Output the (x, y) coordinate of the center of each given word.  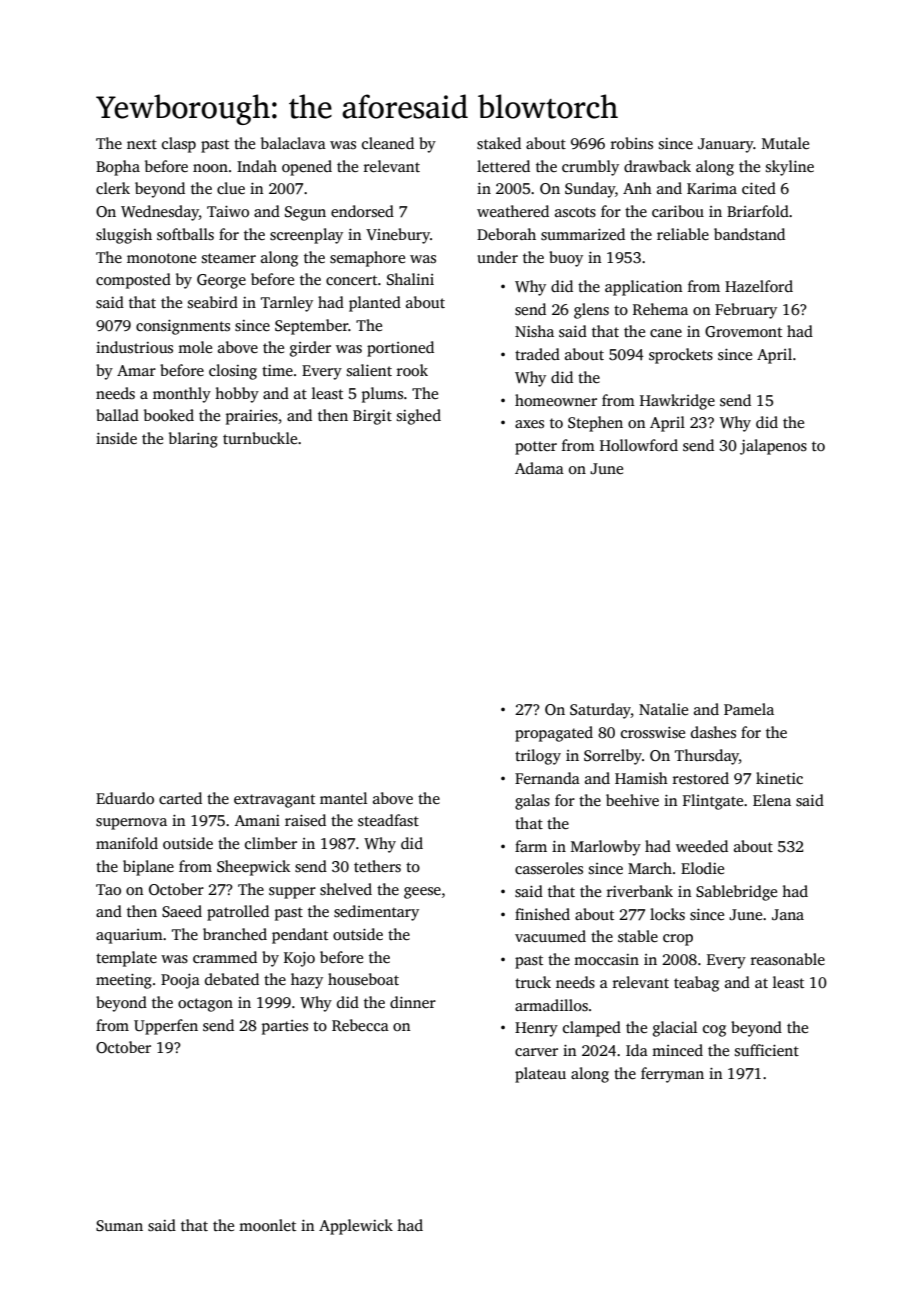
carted (180, 798)
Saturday (600, 711)
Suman (119, 1226)
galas (532, 802)
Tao (108, 889)
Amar (136, 370)
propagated (554, 734)
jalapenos (773, 447)
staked (499, 143)
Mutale (785, 143)
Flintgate (713, 802)
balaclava (293, 143)
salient (369, 370)
